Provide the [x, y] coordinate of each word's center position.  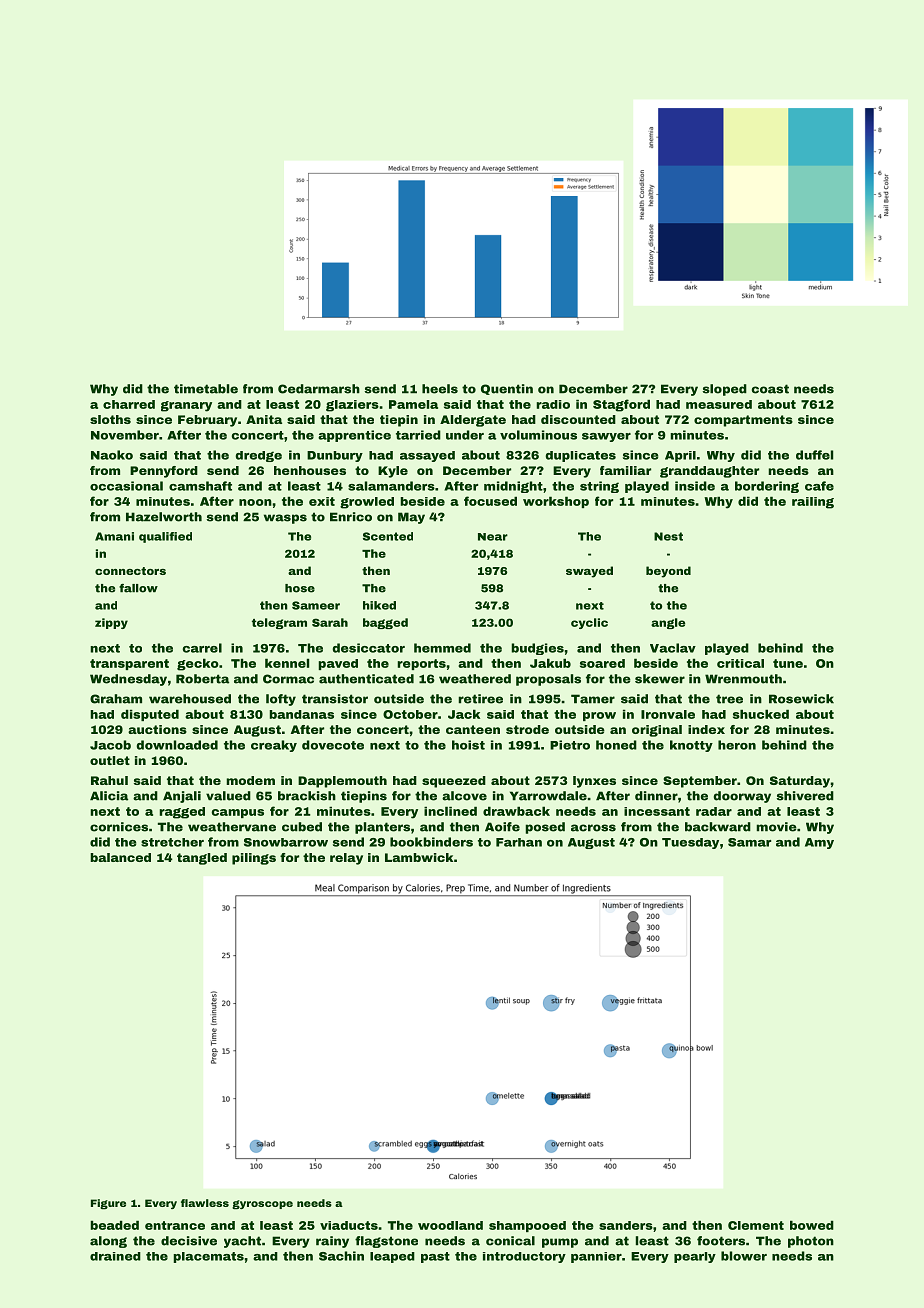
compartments [743, 421]
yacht [242, 1242]
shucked [761, 714]
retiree [480, 699]
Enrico [351, 517]
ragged [182, 813]
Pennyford [164, 472]
